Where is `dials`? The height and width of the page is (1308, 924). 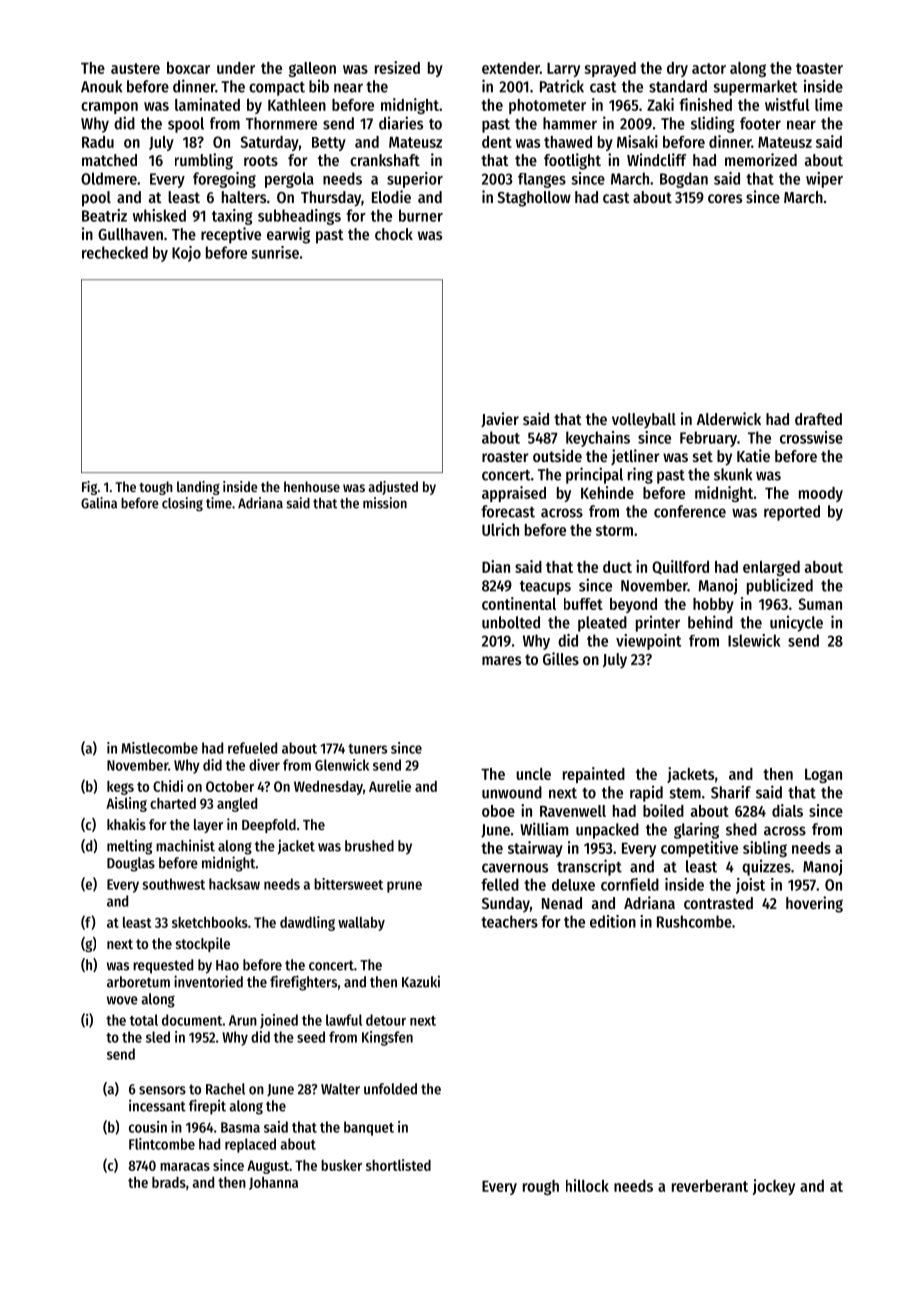
dials is located at coordinates (787, 810).
